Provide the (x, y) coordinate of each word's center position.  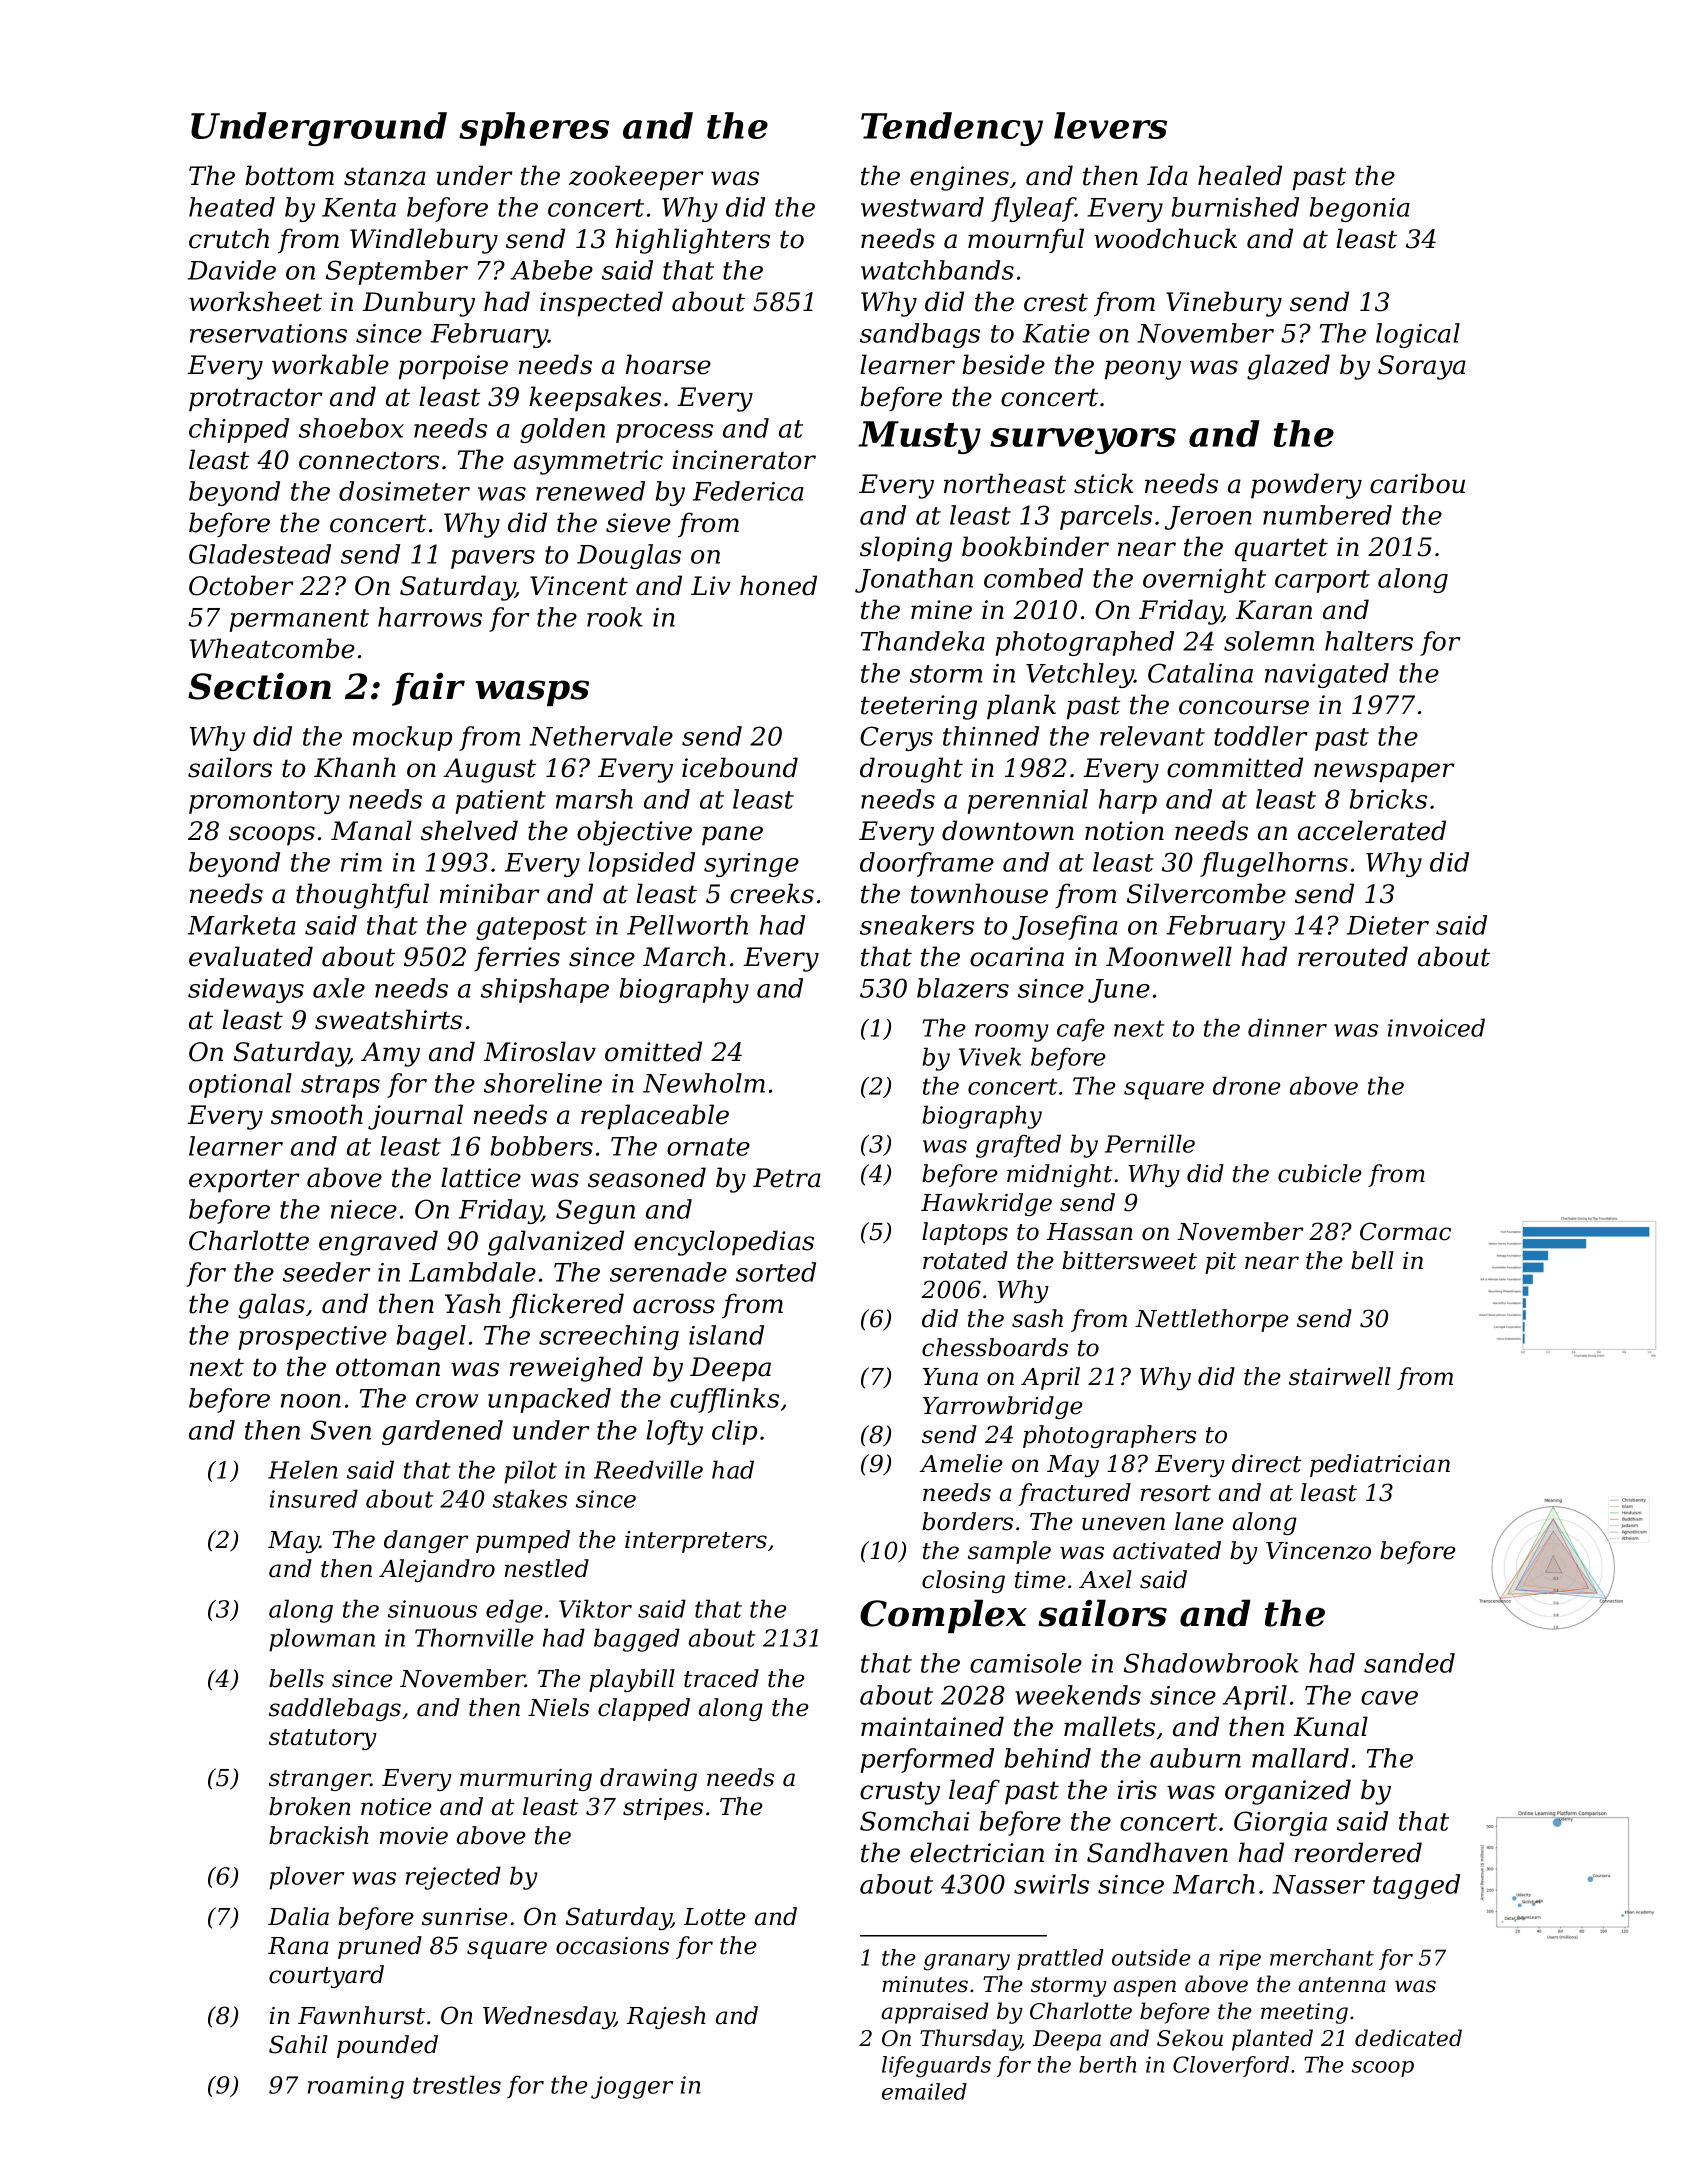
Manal (371, 830)
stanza (385, 176)
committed (1235, 767)
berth (1107, 2064)
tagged (1416, 1886)
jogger (632, 2087)
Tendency (952, 129)
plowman (322, 1640)
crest (1056, 302)
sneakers (917, 925)
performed (927, 1760)
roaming (356, 2087)
